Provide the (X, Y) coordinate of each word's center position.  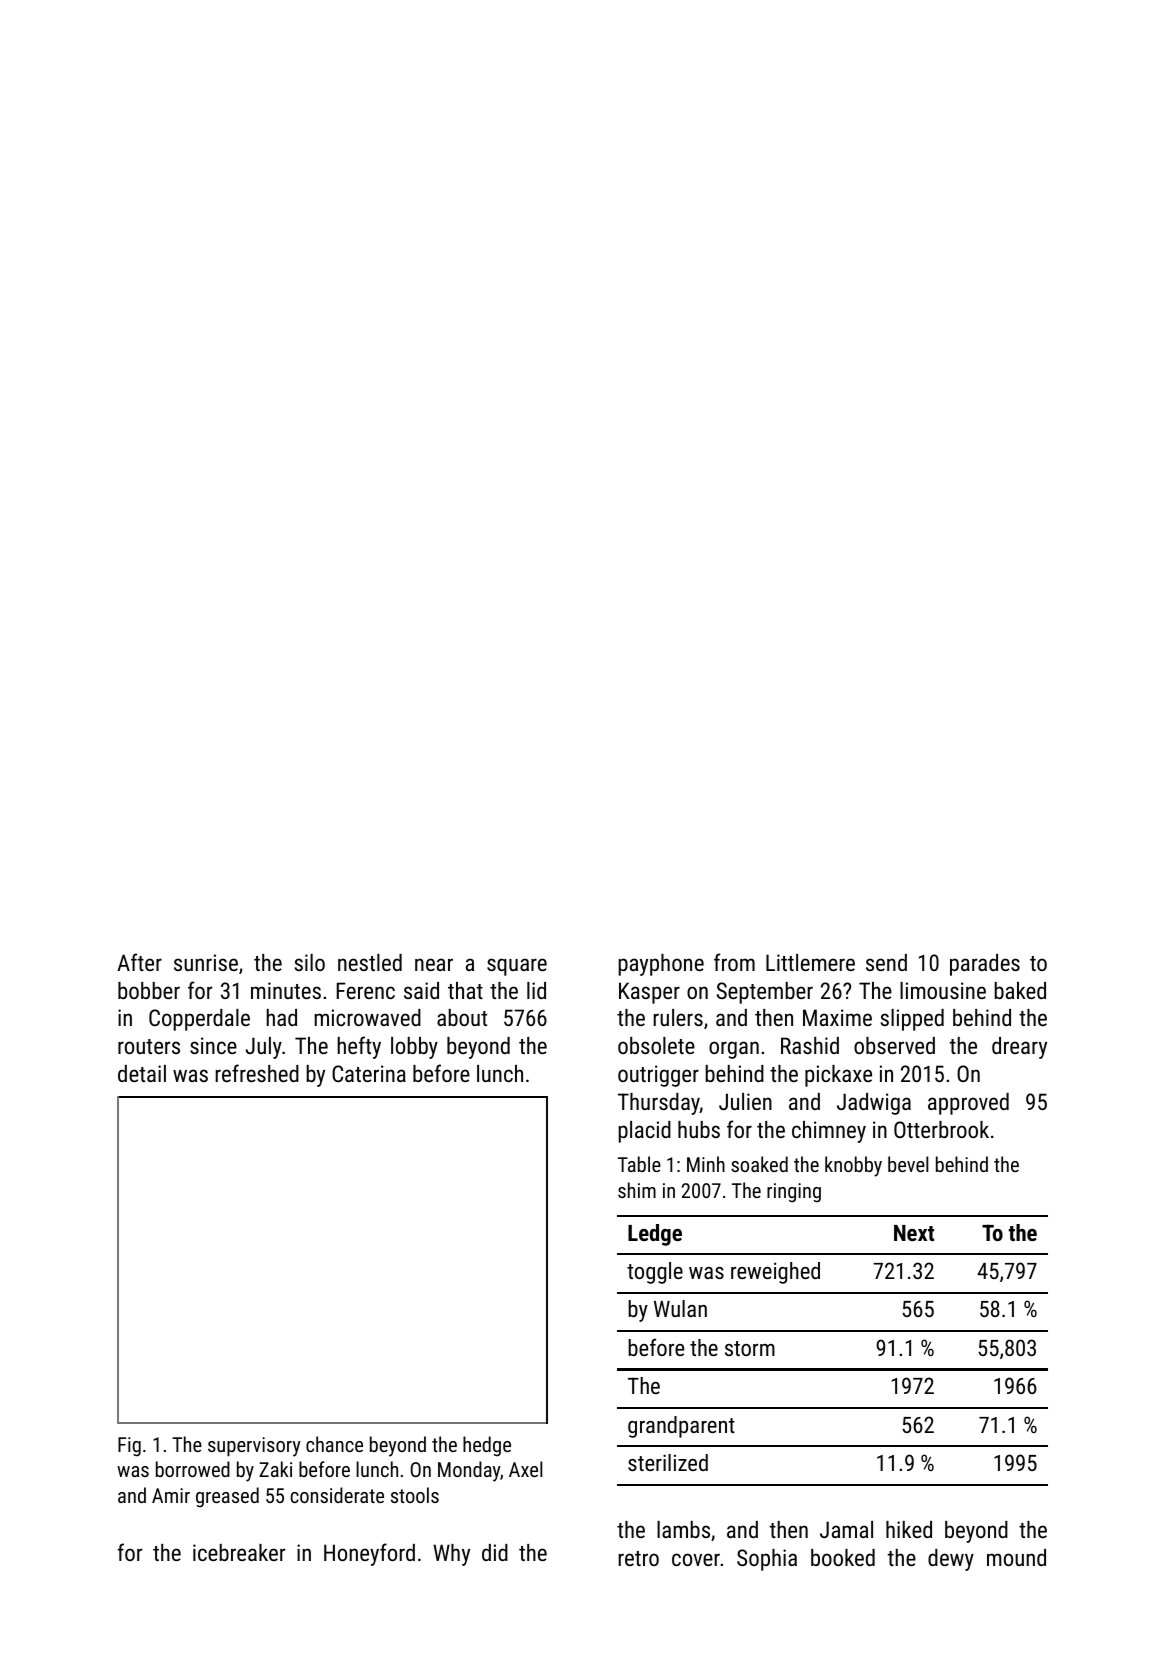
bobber (149, 990)
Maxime (837, 1017)
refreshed (257, 1073)
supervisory (254, 1447)
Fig (129, 1447)
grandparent (681, 1427)
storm (750, 1348)
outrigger (658, 1076)
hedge (487, 1446)
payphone (661, 965)
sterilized (668, 1462)
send (886, 962)
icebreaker (239, 1552)
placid (644, 1132)
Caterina (369, 1073)
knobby (853, 1166)
